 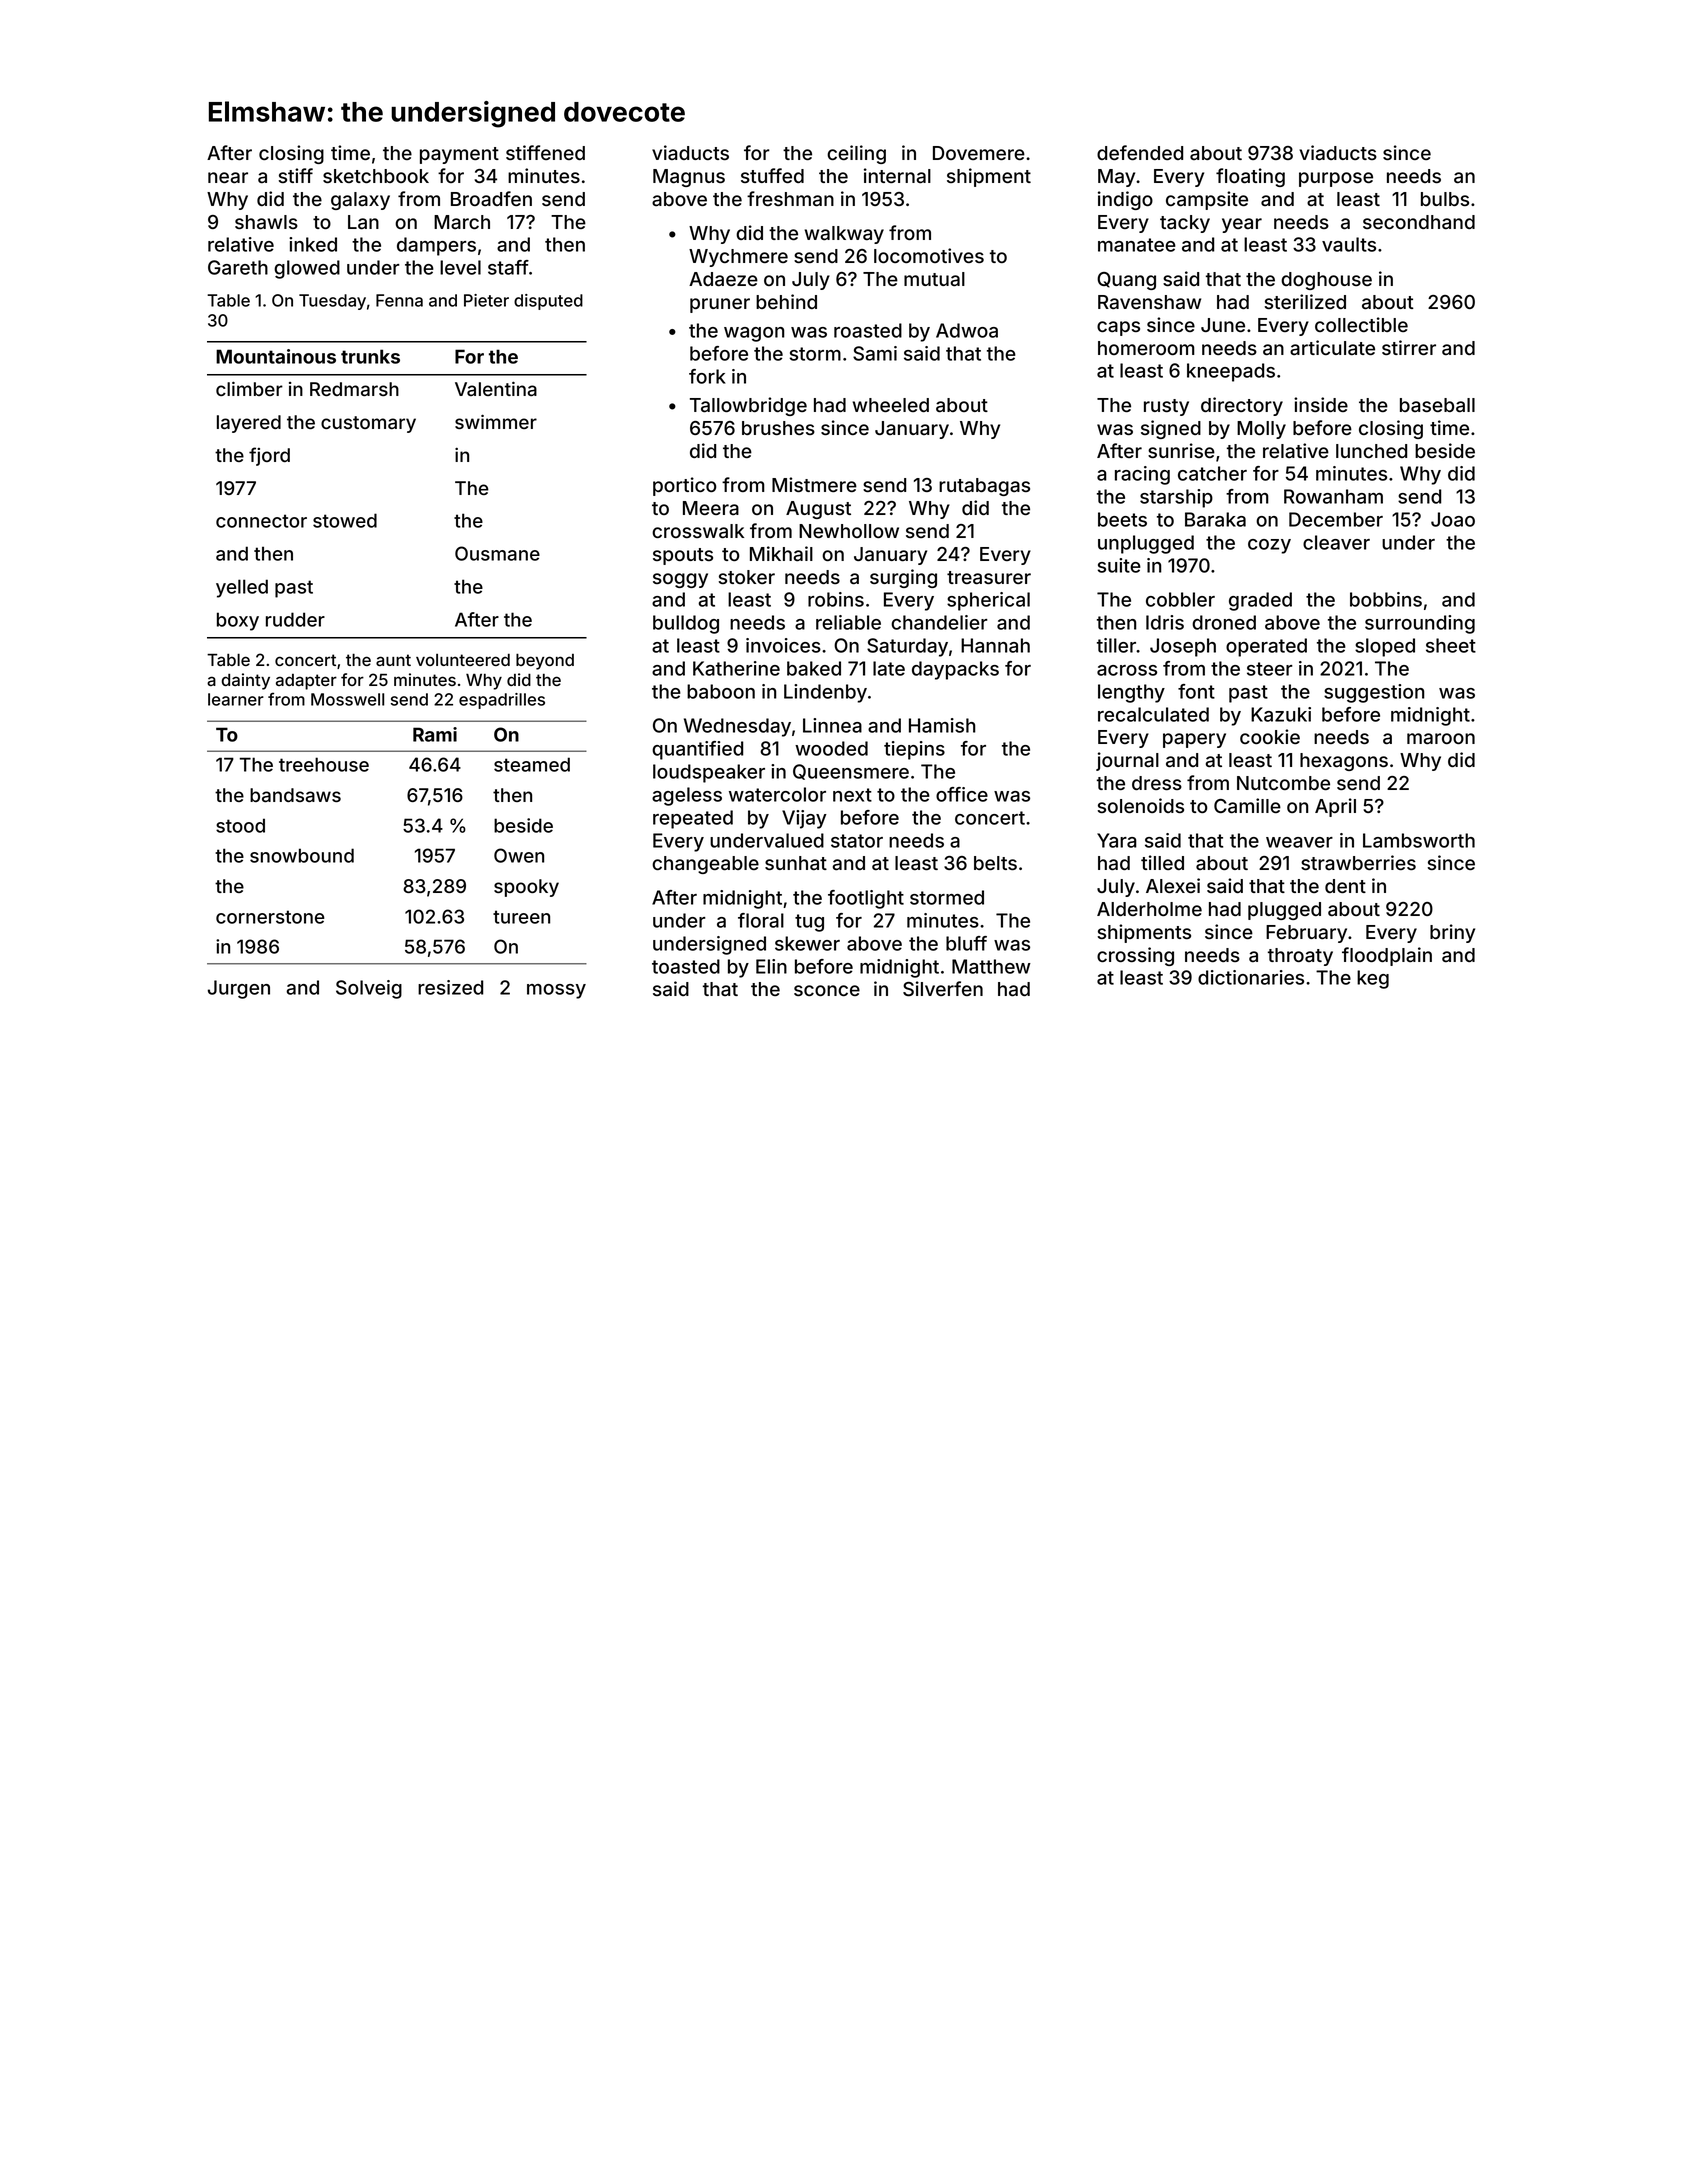 I want to click on stirrer, so click(x=1409, y=347).
